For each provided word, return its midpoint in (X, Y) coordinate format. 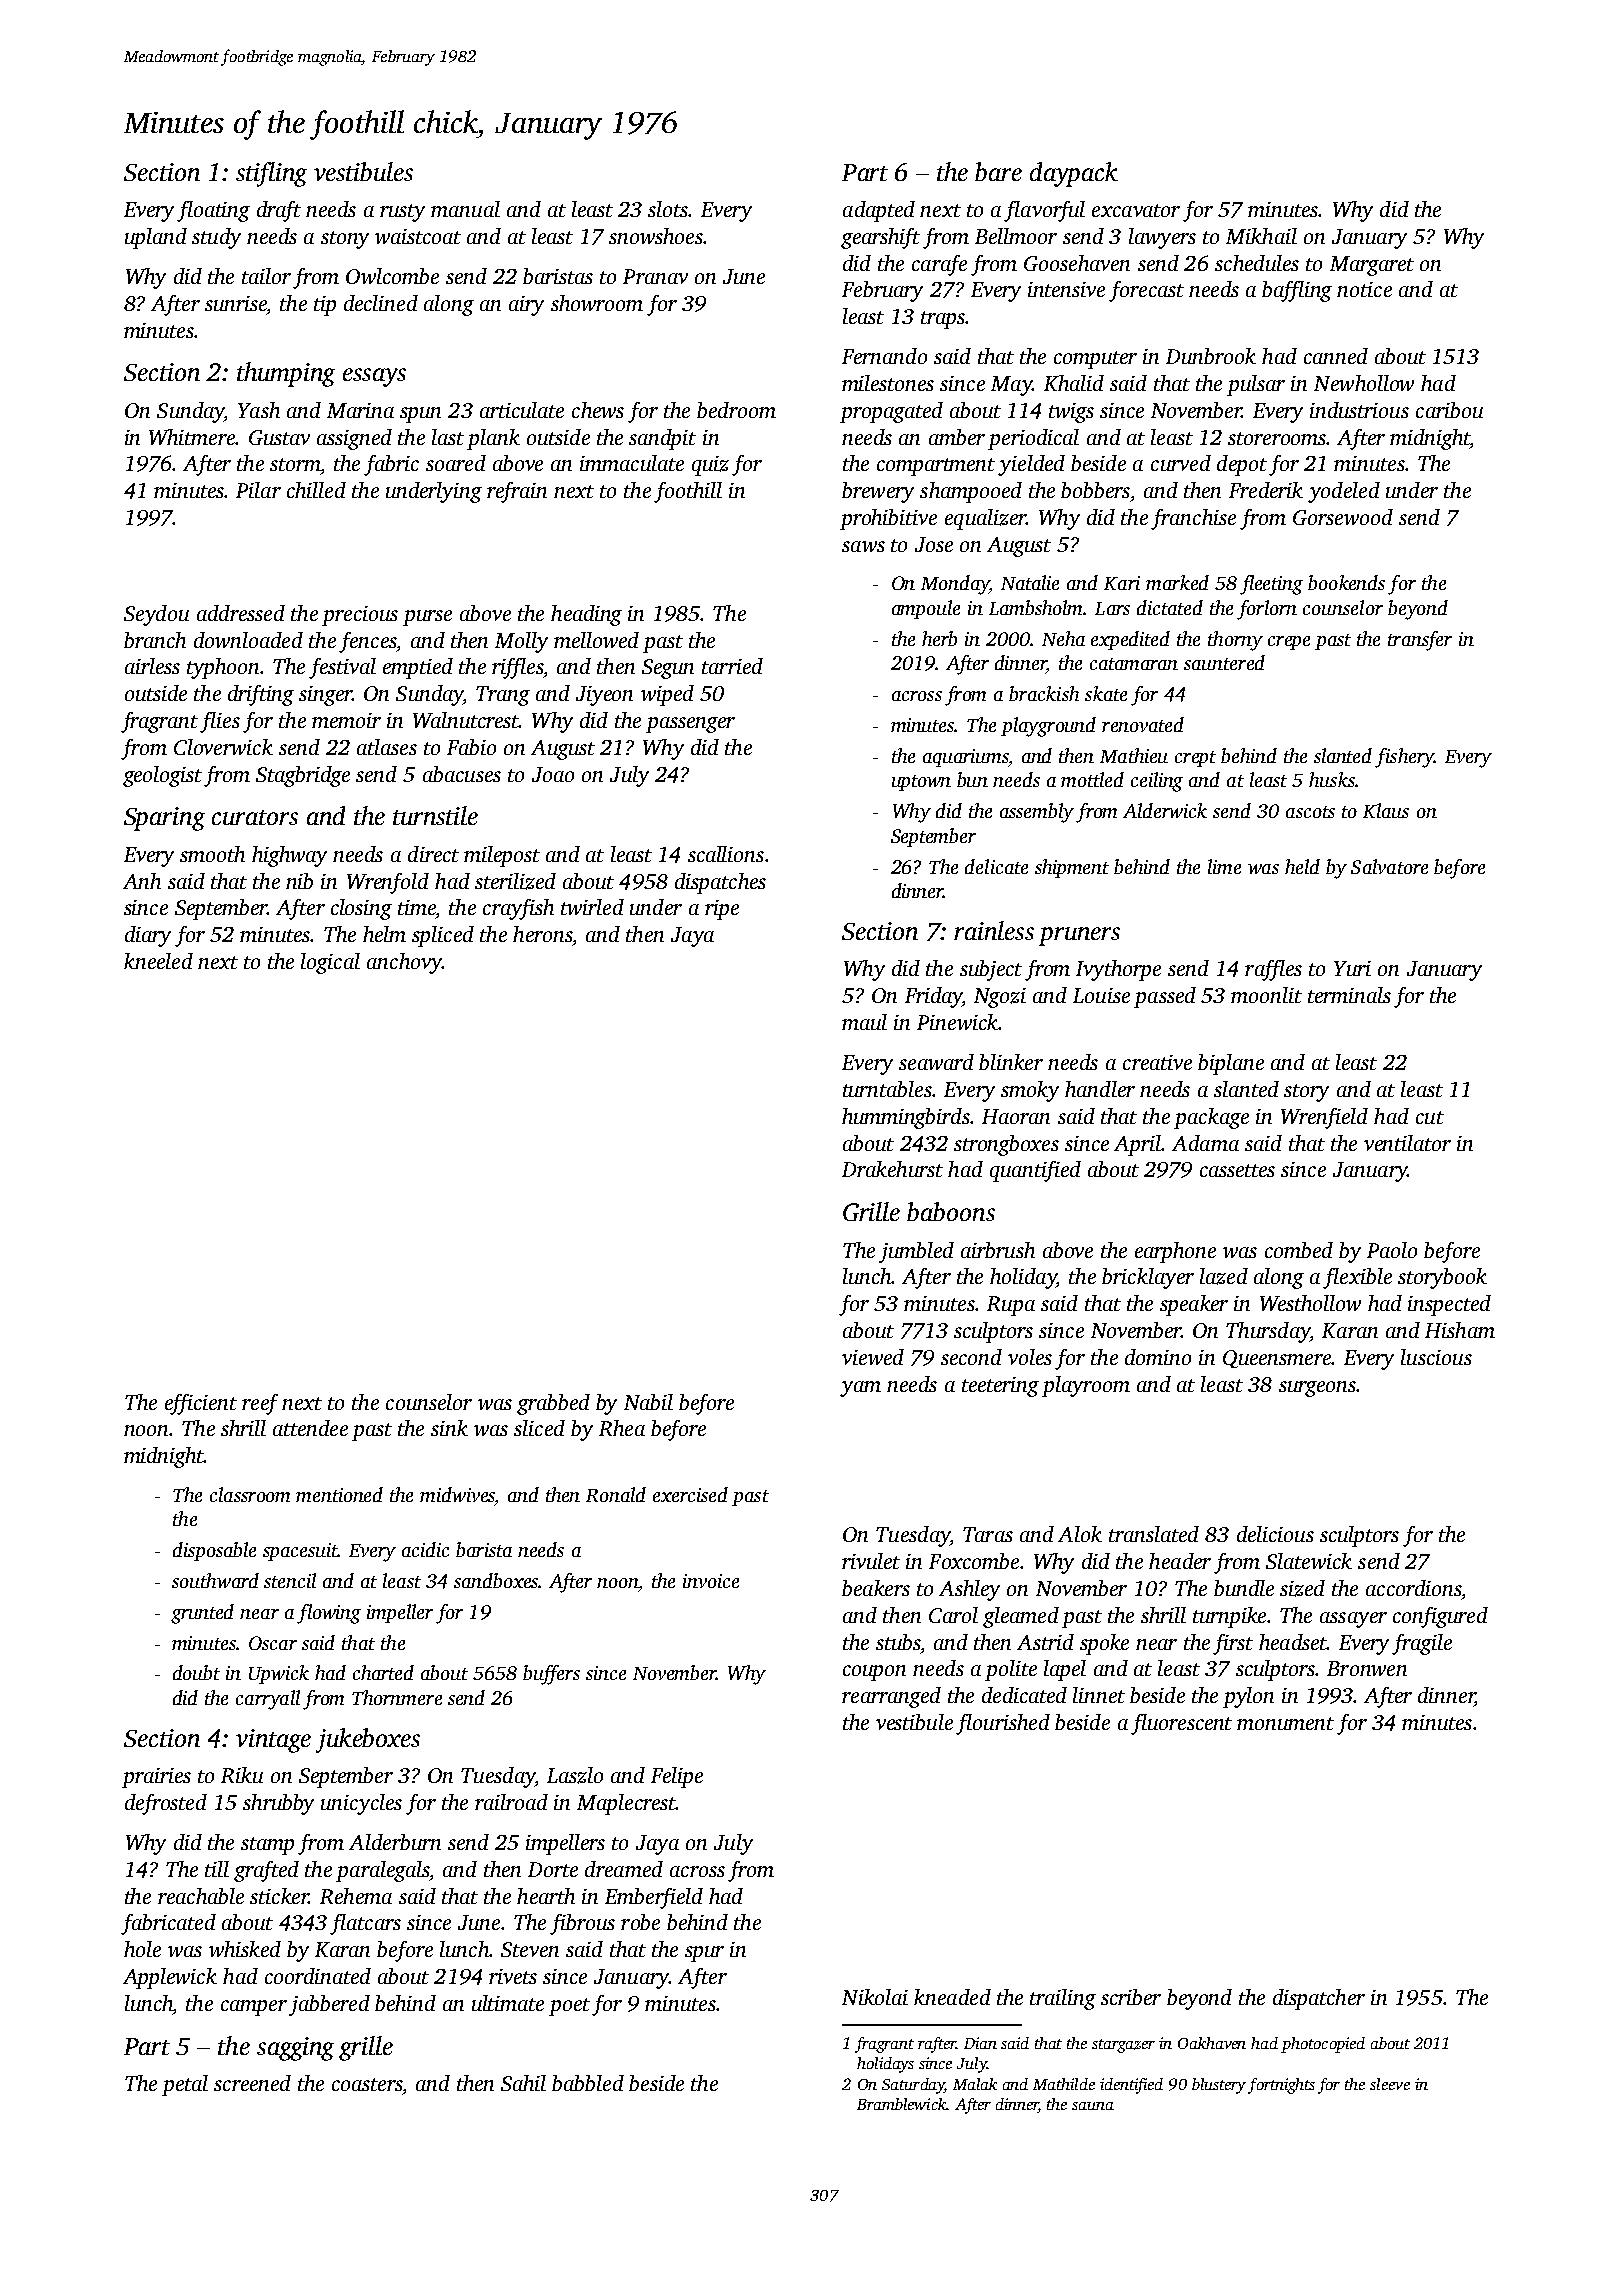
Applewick (170, 1978)
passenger (690, 725)
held (1302, 866)
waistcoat (418, 236)
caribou (1449, 410)
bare (998, 171)
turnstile (435, 815)
